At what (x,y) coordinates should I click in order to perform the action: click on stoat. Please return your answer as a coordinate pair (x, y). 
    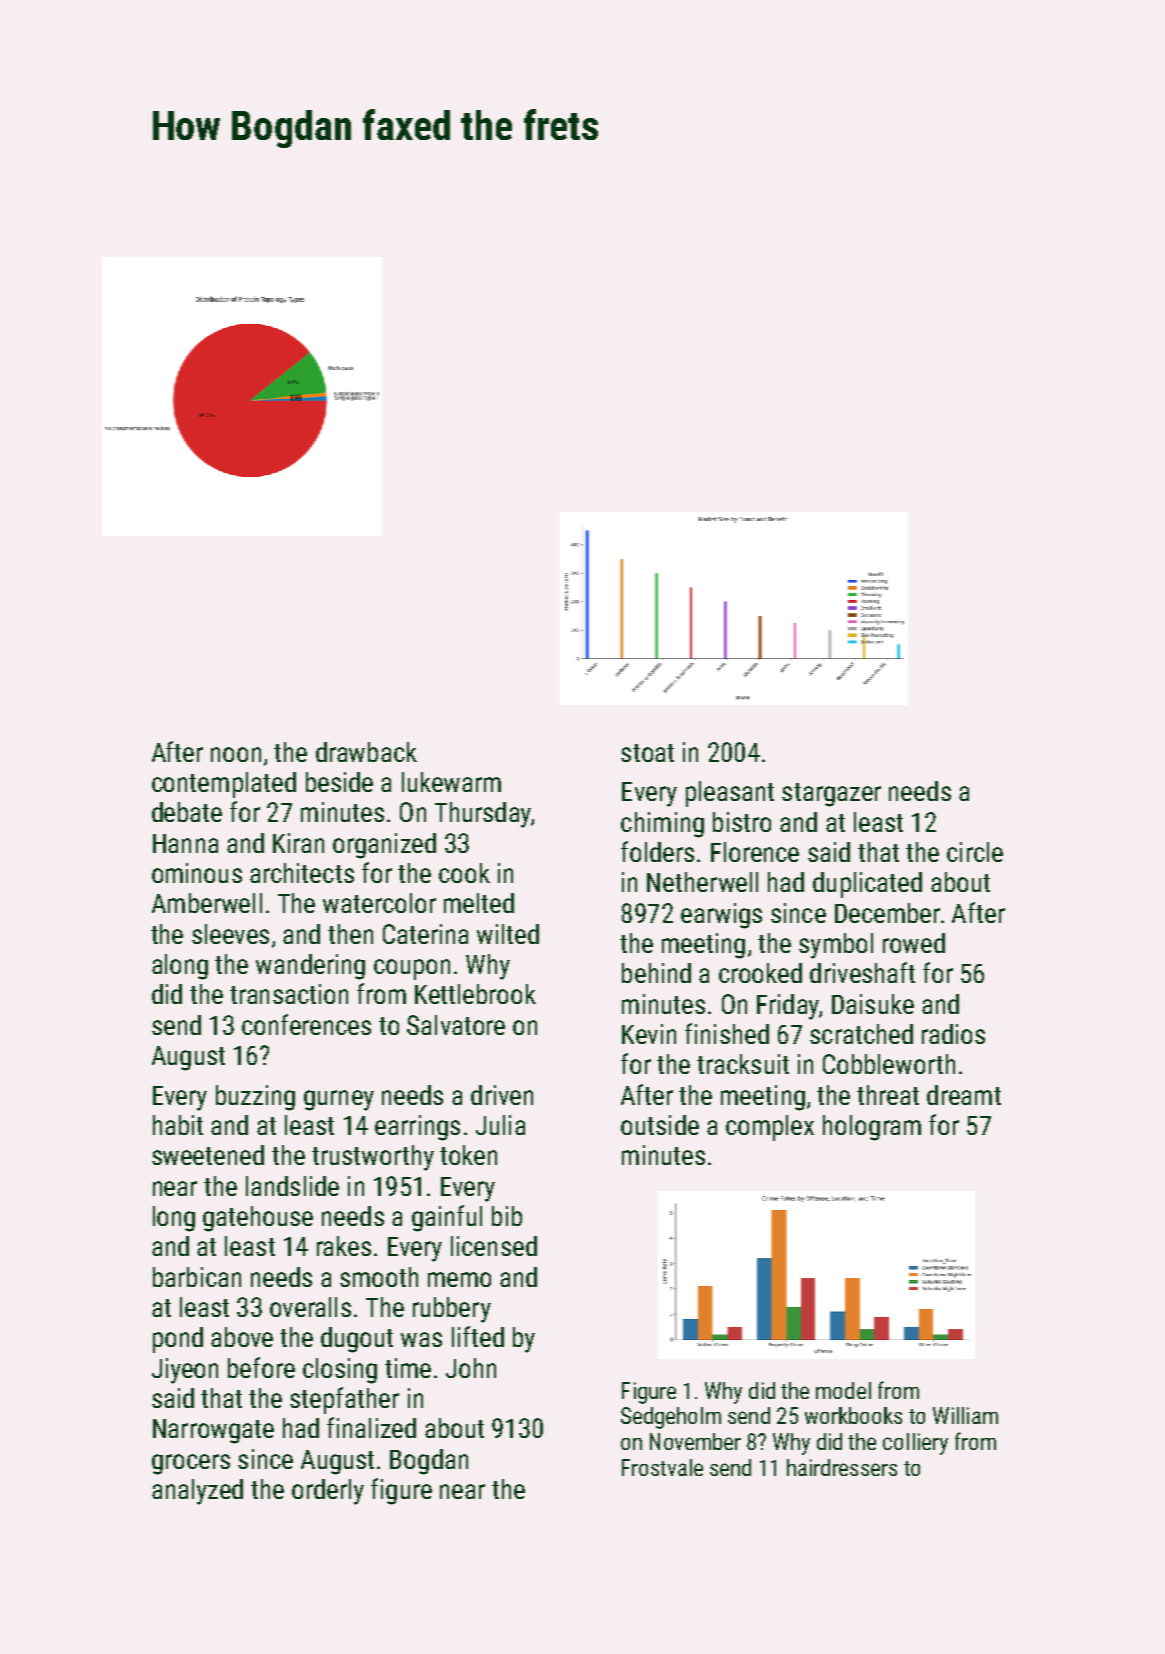
    Looking at the image, I should click on (647, 753).
